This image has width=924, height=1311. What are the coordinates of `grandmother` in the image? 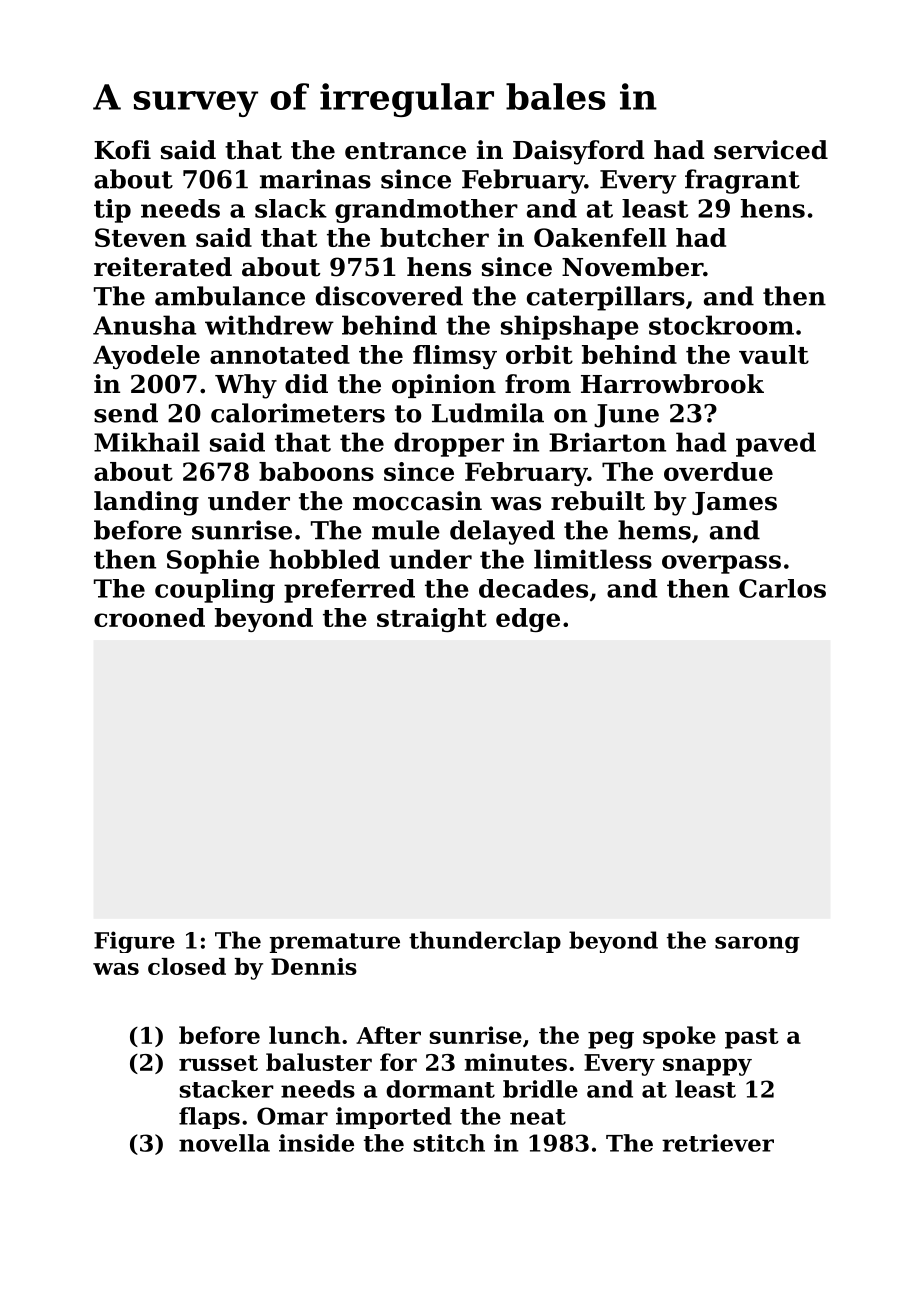 It's located at (426, 211).
